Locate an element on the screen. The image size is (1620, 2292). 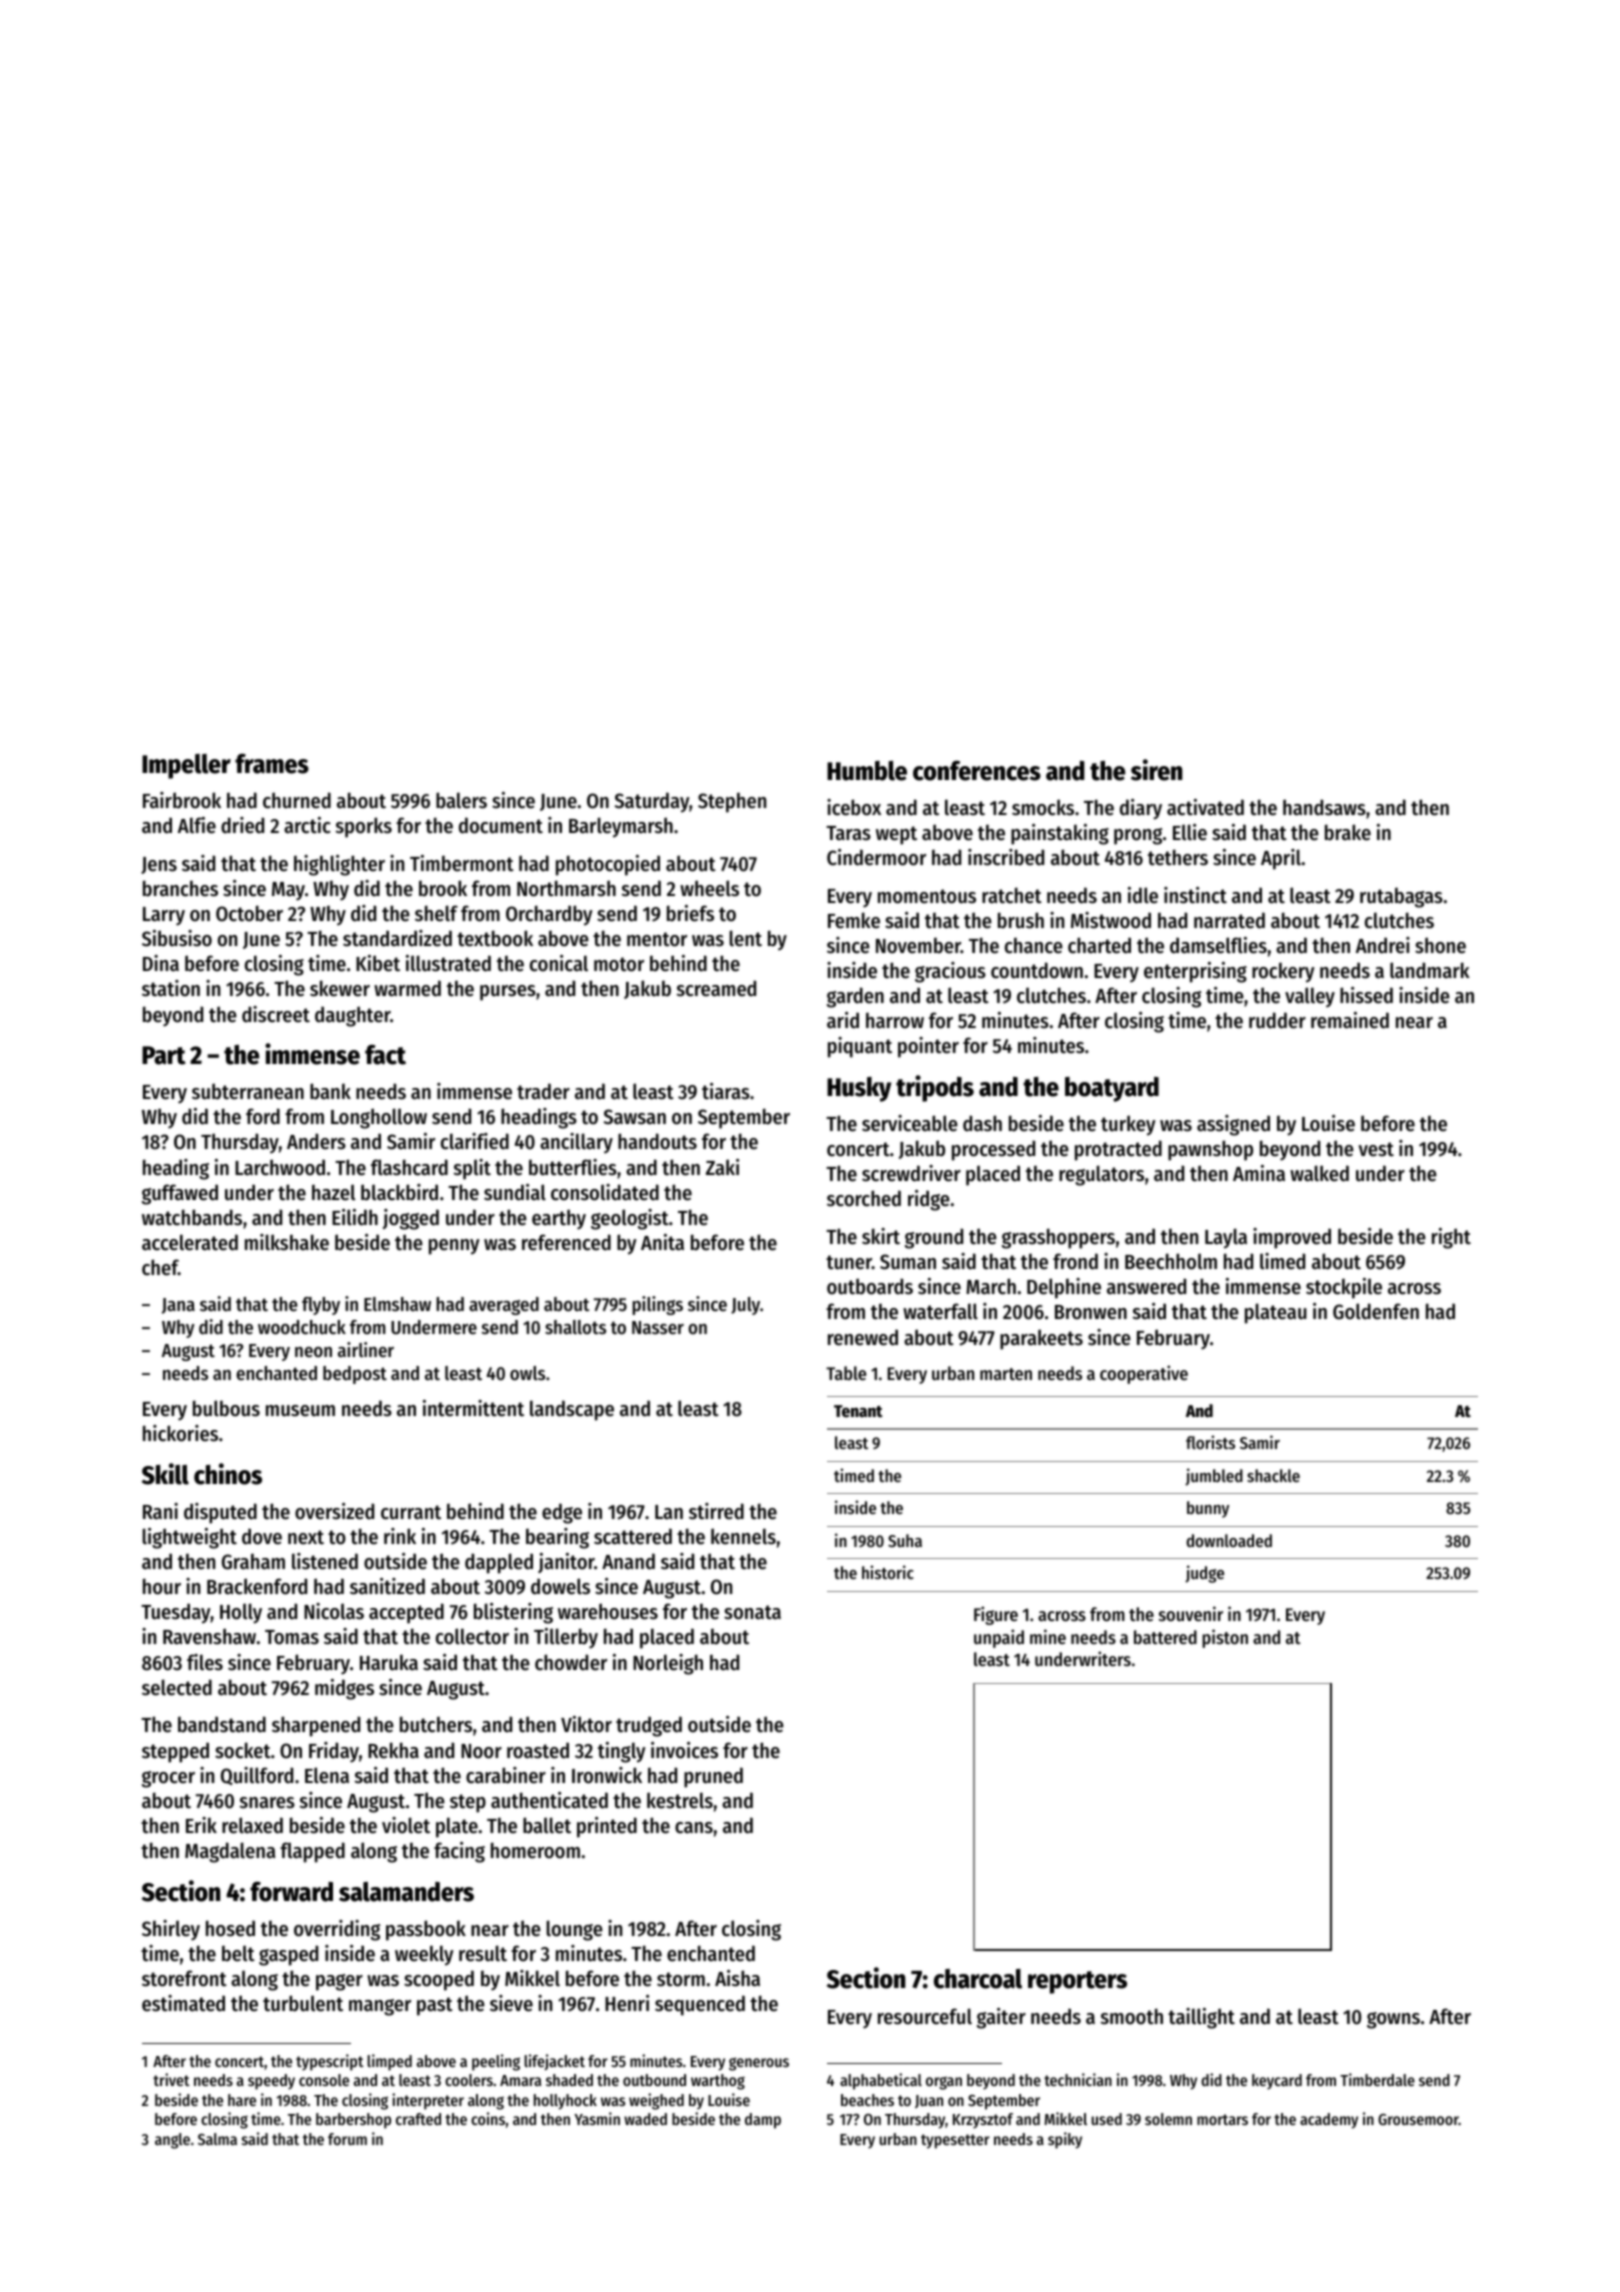
angle is located at coordinates (172, 2141).
